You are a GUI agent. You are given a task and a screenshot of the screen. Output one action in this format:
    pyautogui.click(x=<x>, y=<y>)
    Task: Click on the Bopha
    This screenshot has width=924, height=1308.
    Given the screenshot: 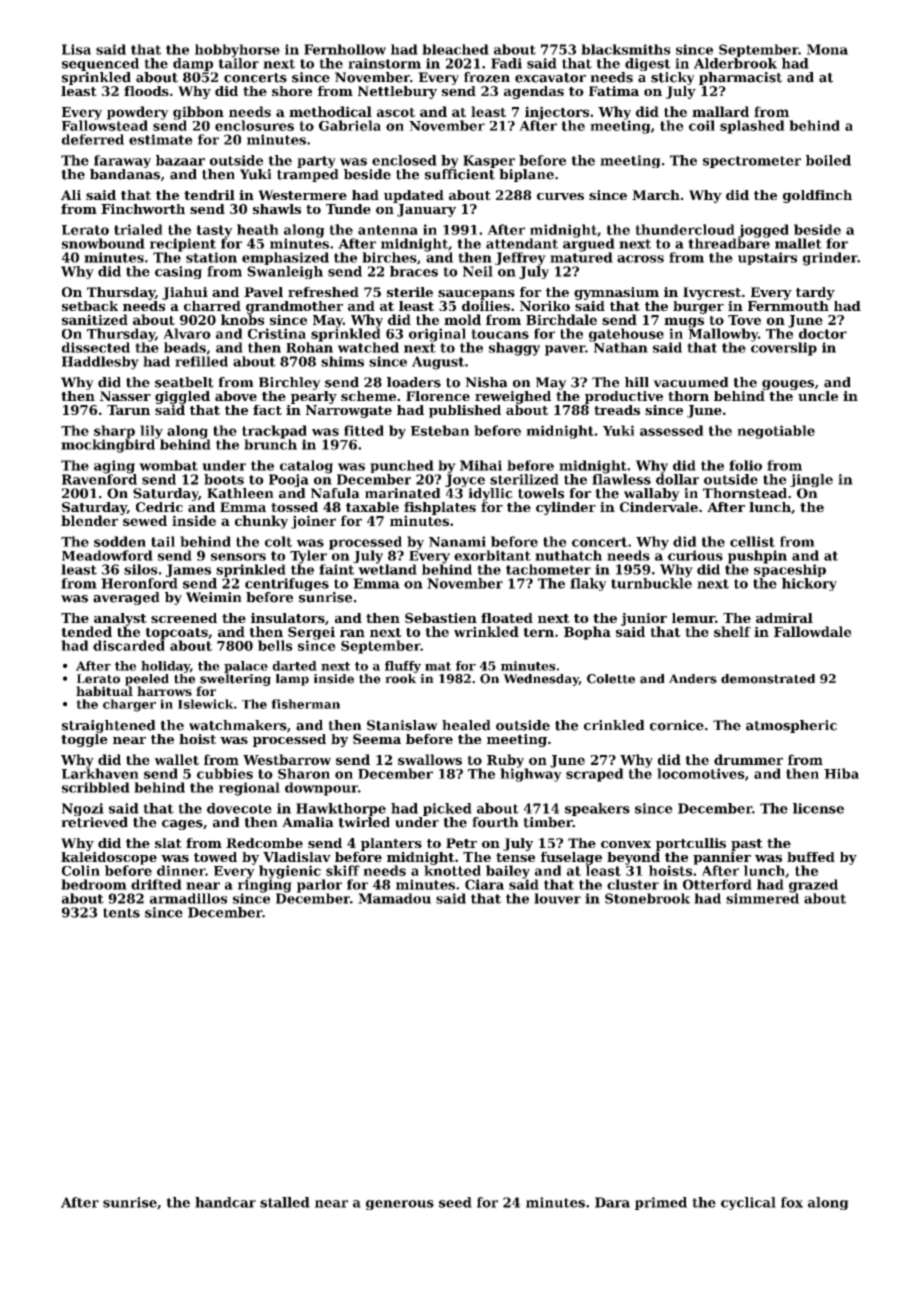 What is the action you would take?
    pyautogui.click(x=587, y=633)
